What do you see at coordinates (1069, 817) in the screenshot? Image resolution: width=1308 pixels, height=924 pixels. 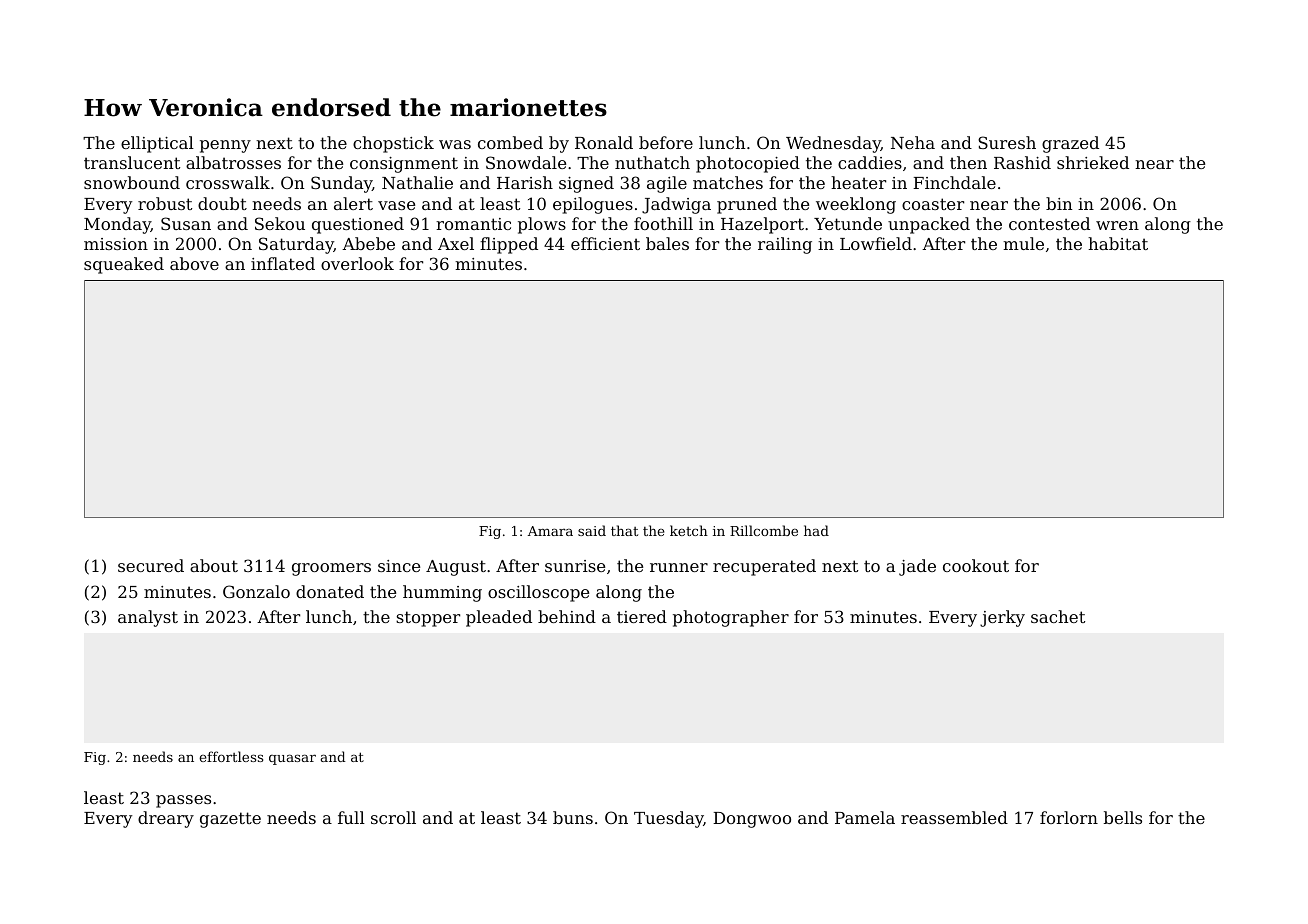 I see `forlorn` at bounding box center [1069, 817].
